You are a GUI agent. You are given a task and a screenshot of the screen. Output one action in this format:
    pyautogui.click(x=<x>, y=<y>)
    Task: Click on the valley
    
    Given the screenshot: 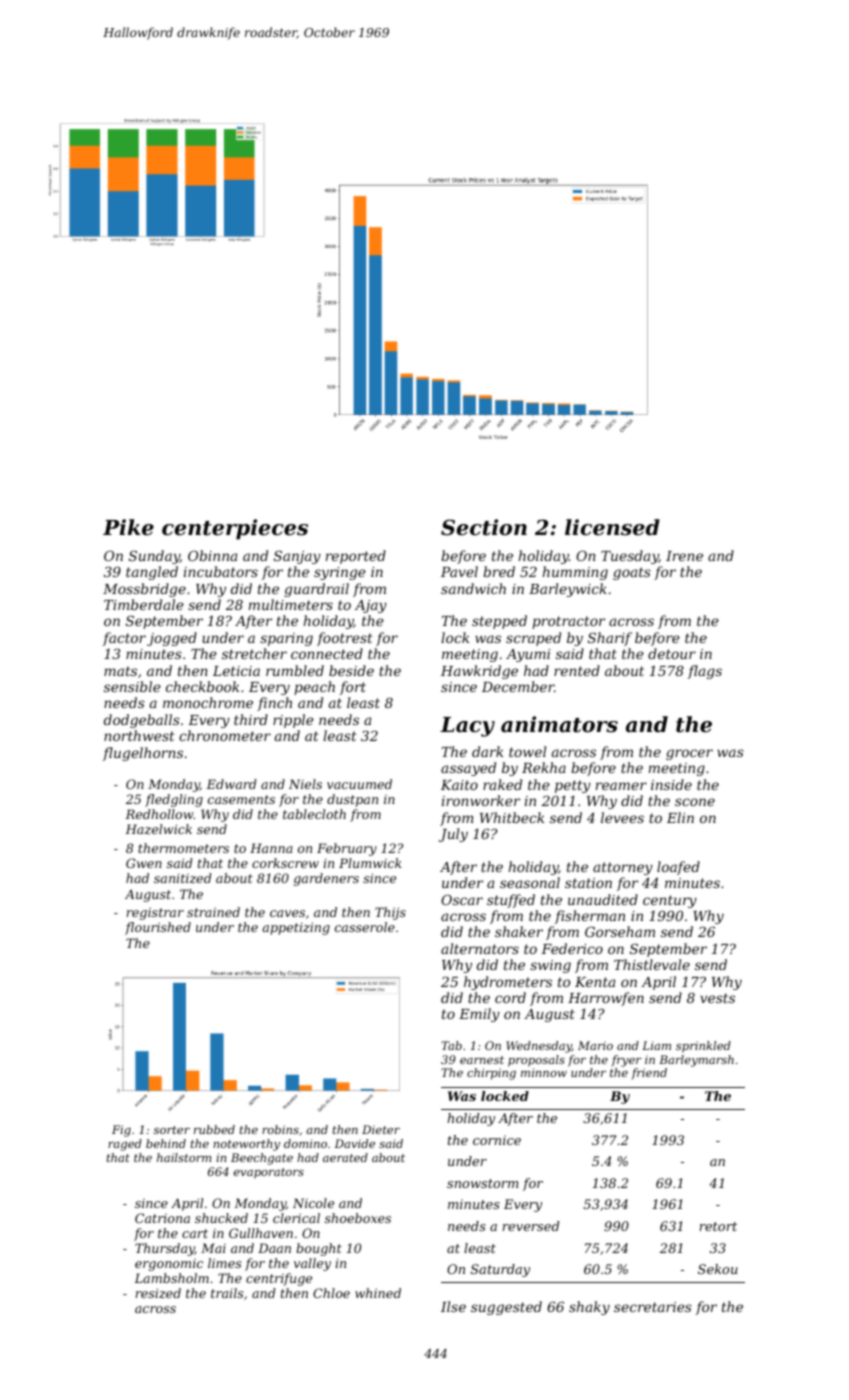 What is the action you would take?
    pyautogui.click(x=312, y=1264)
